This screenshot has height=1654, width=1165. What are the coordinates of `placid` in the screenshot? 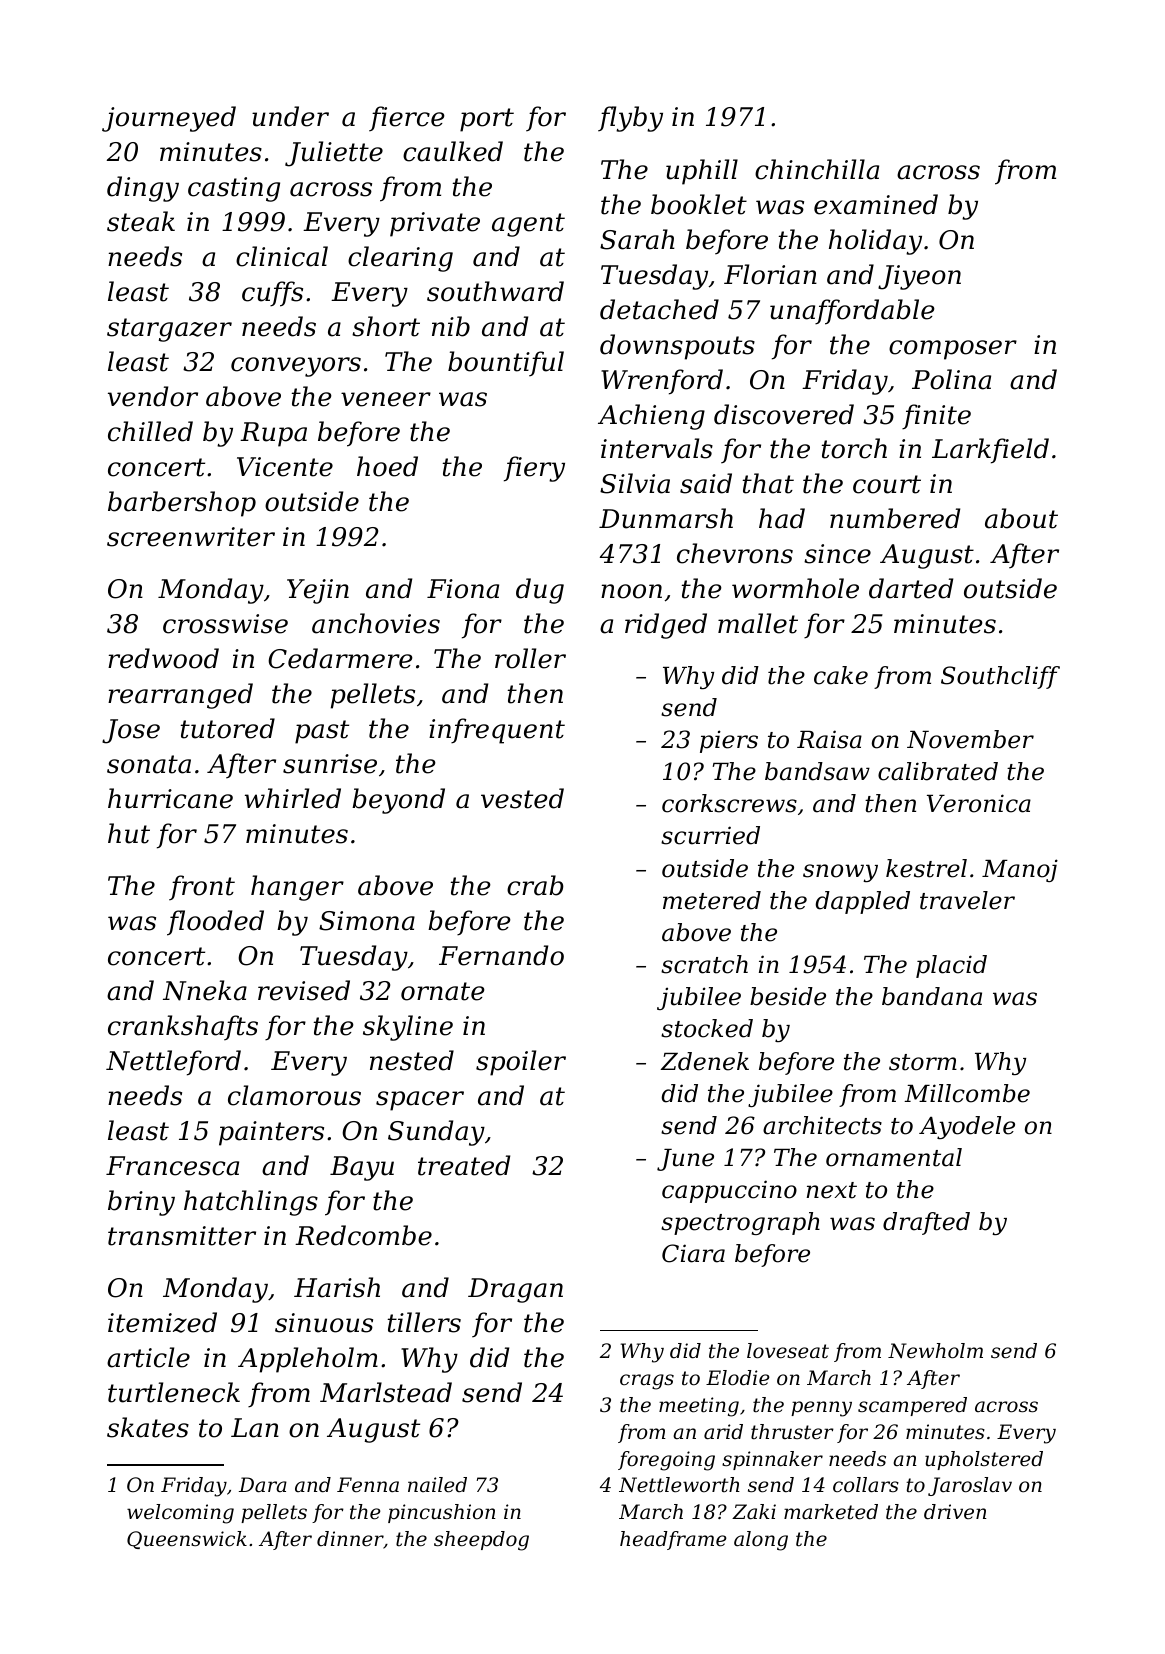 It's located at (951, 966).
